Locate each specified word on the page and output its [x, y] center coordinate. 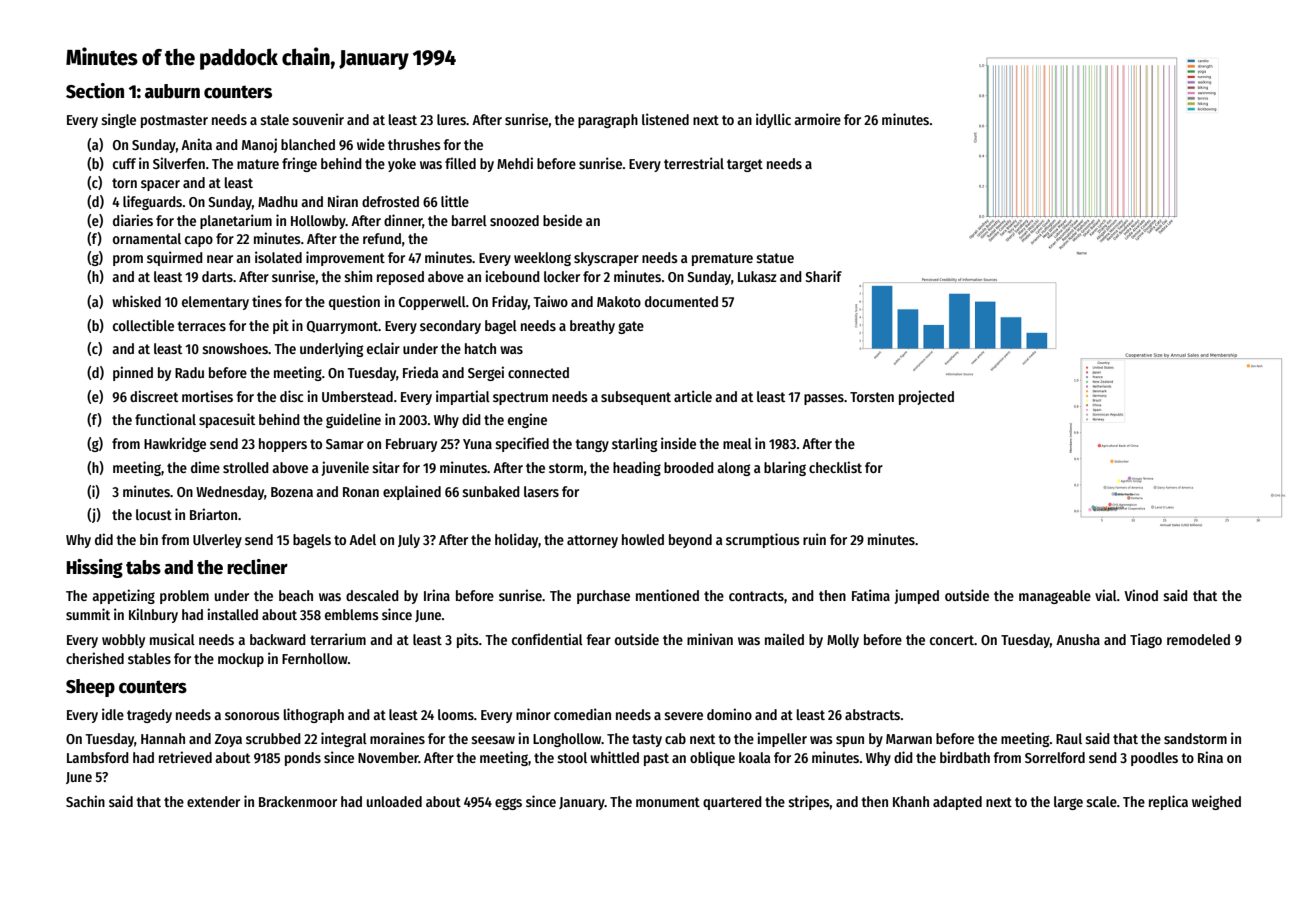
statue [775, 258]
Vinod [1141, 595]
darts [217, 276]
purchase [603, 597]
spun [850, 741]
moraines [397, 738]
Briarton [213, 514]
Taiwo [550, 301]
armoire [817, 119]
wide [371, 144]
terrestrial [694, 163]
